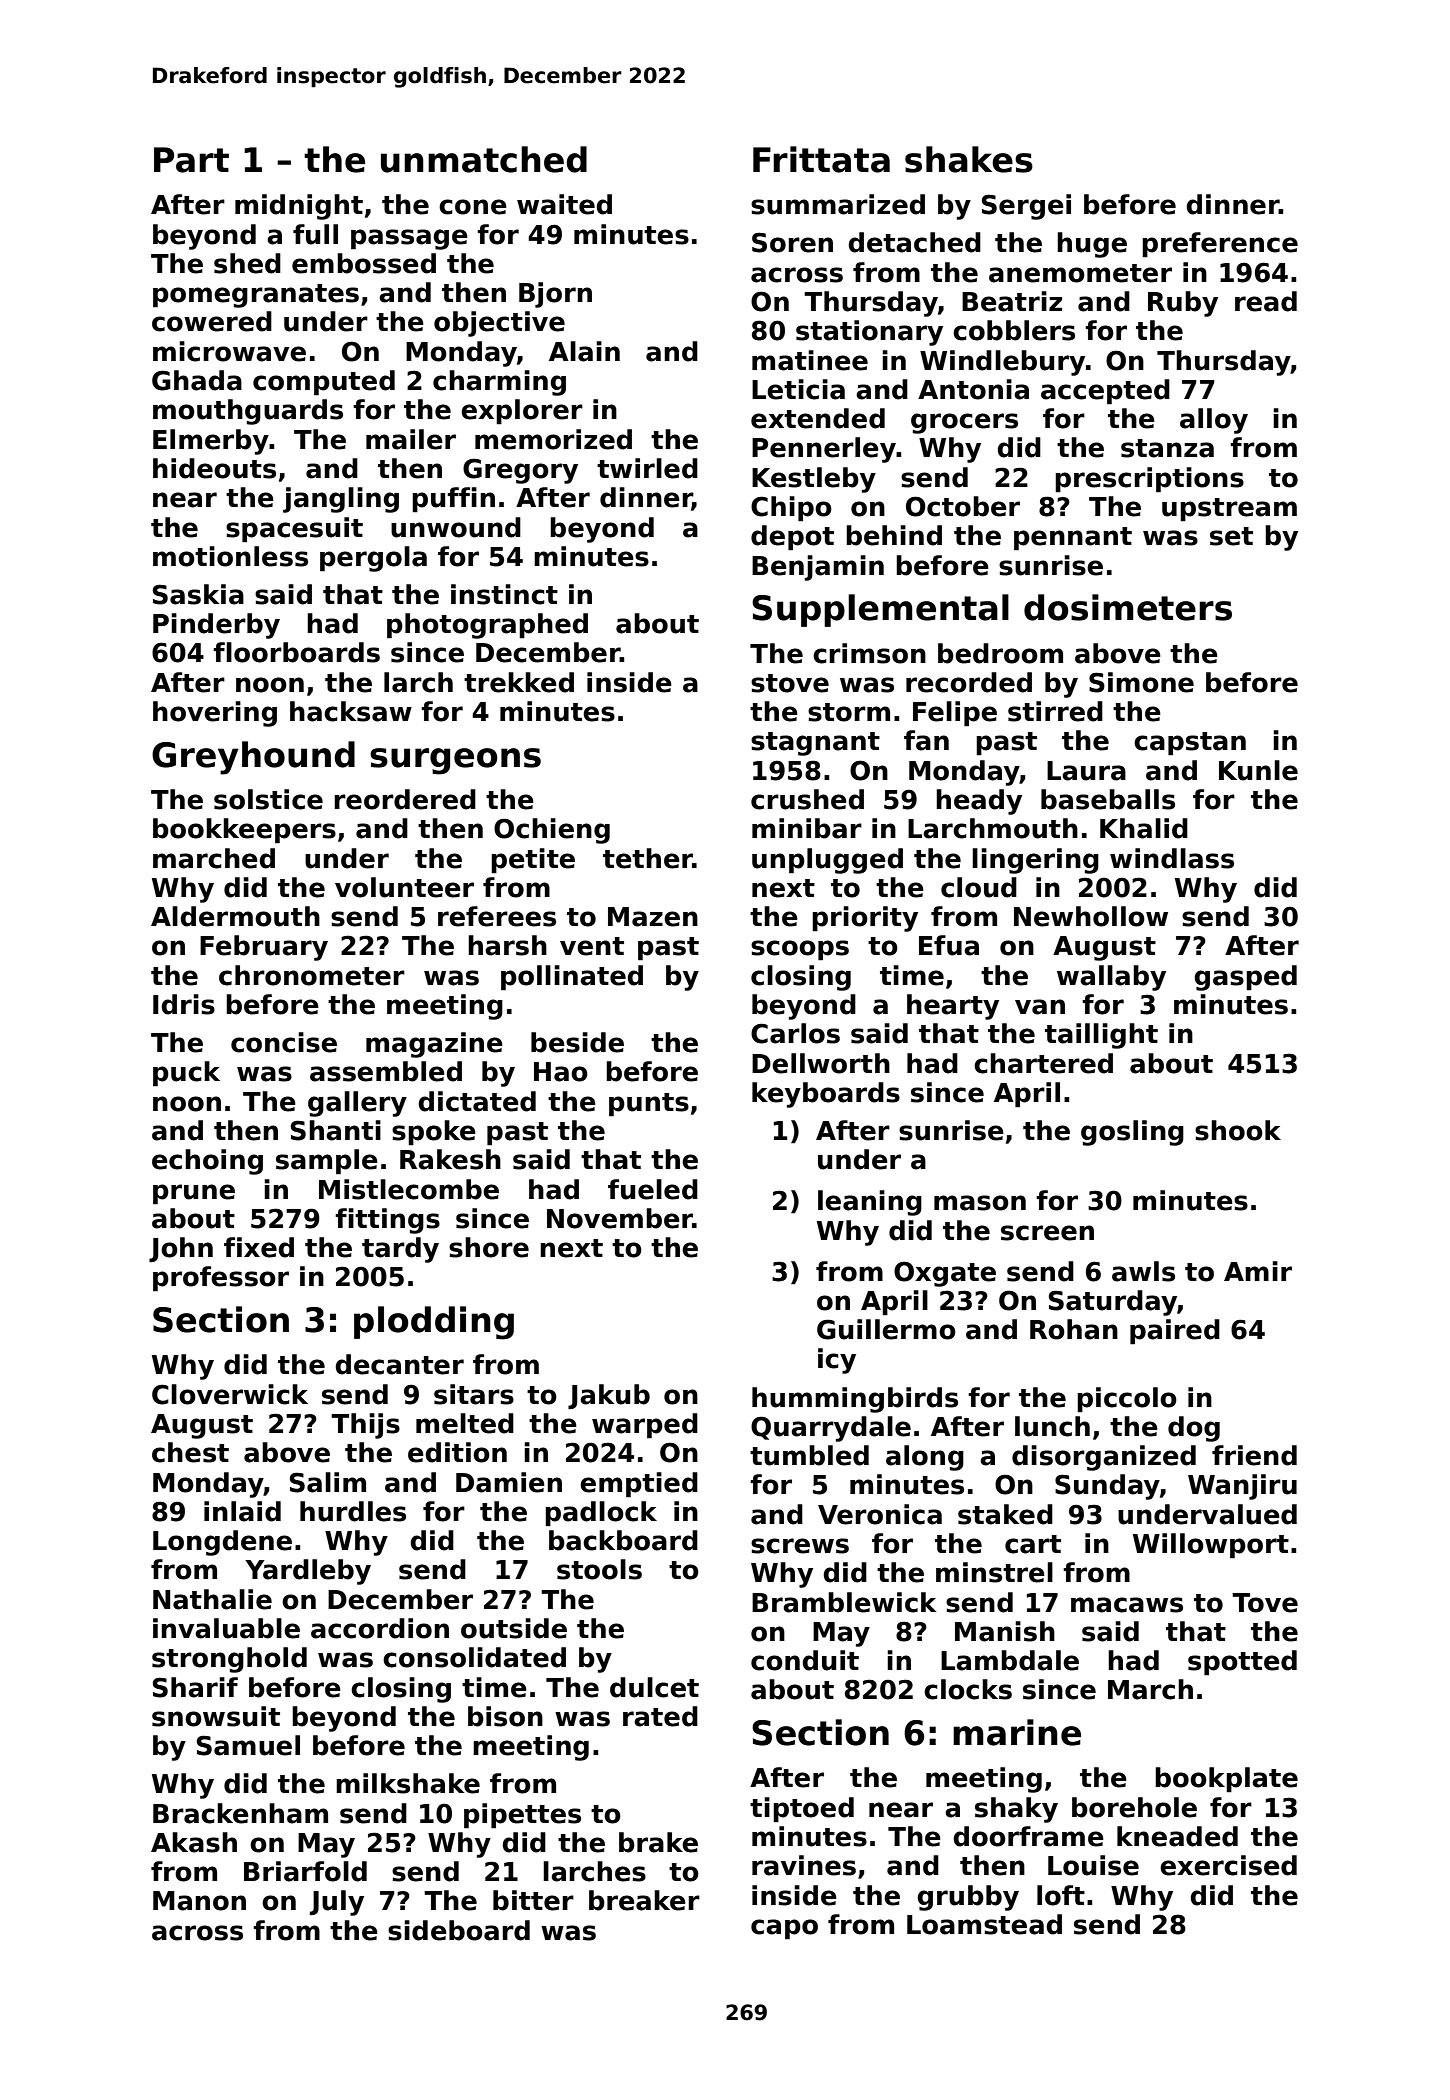  Describe the element at coordinates (264, 948) in the screenshot. I see `February` at that location.
